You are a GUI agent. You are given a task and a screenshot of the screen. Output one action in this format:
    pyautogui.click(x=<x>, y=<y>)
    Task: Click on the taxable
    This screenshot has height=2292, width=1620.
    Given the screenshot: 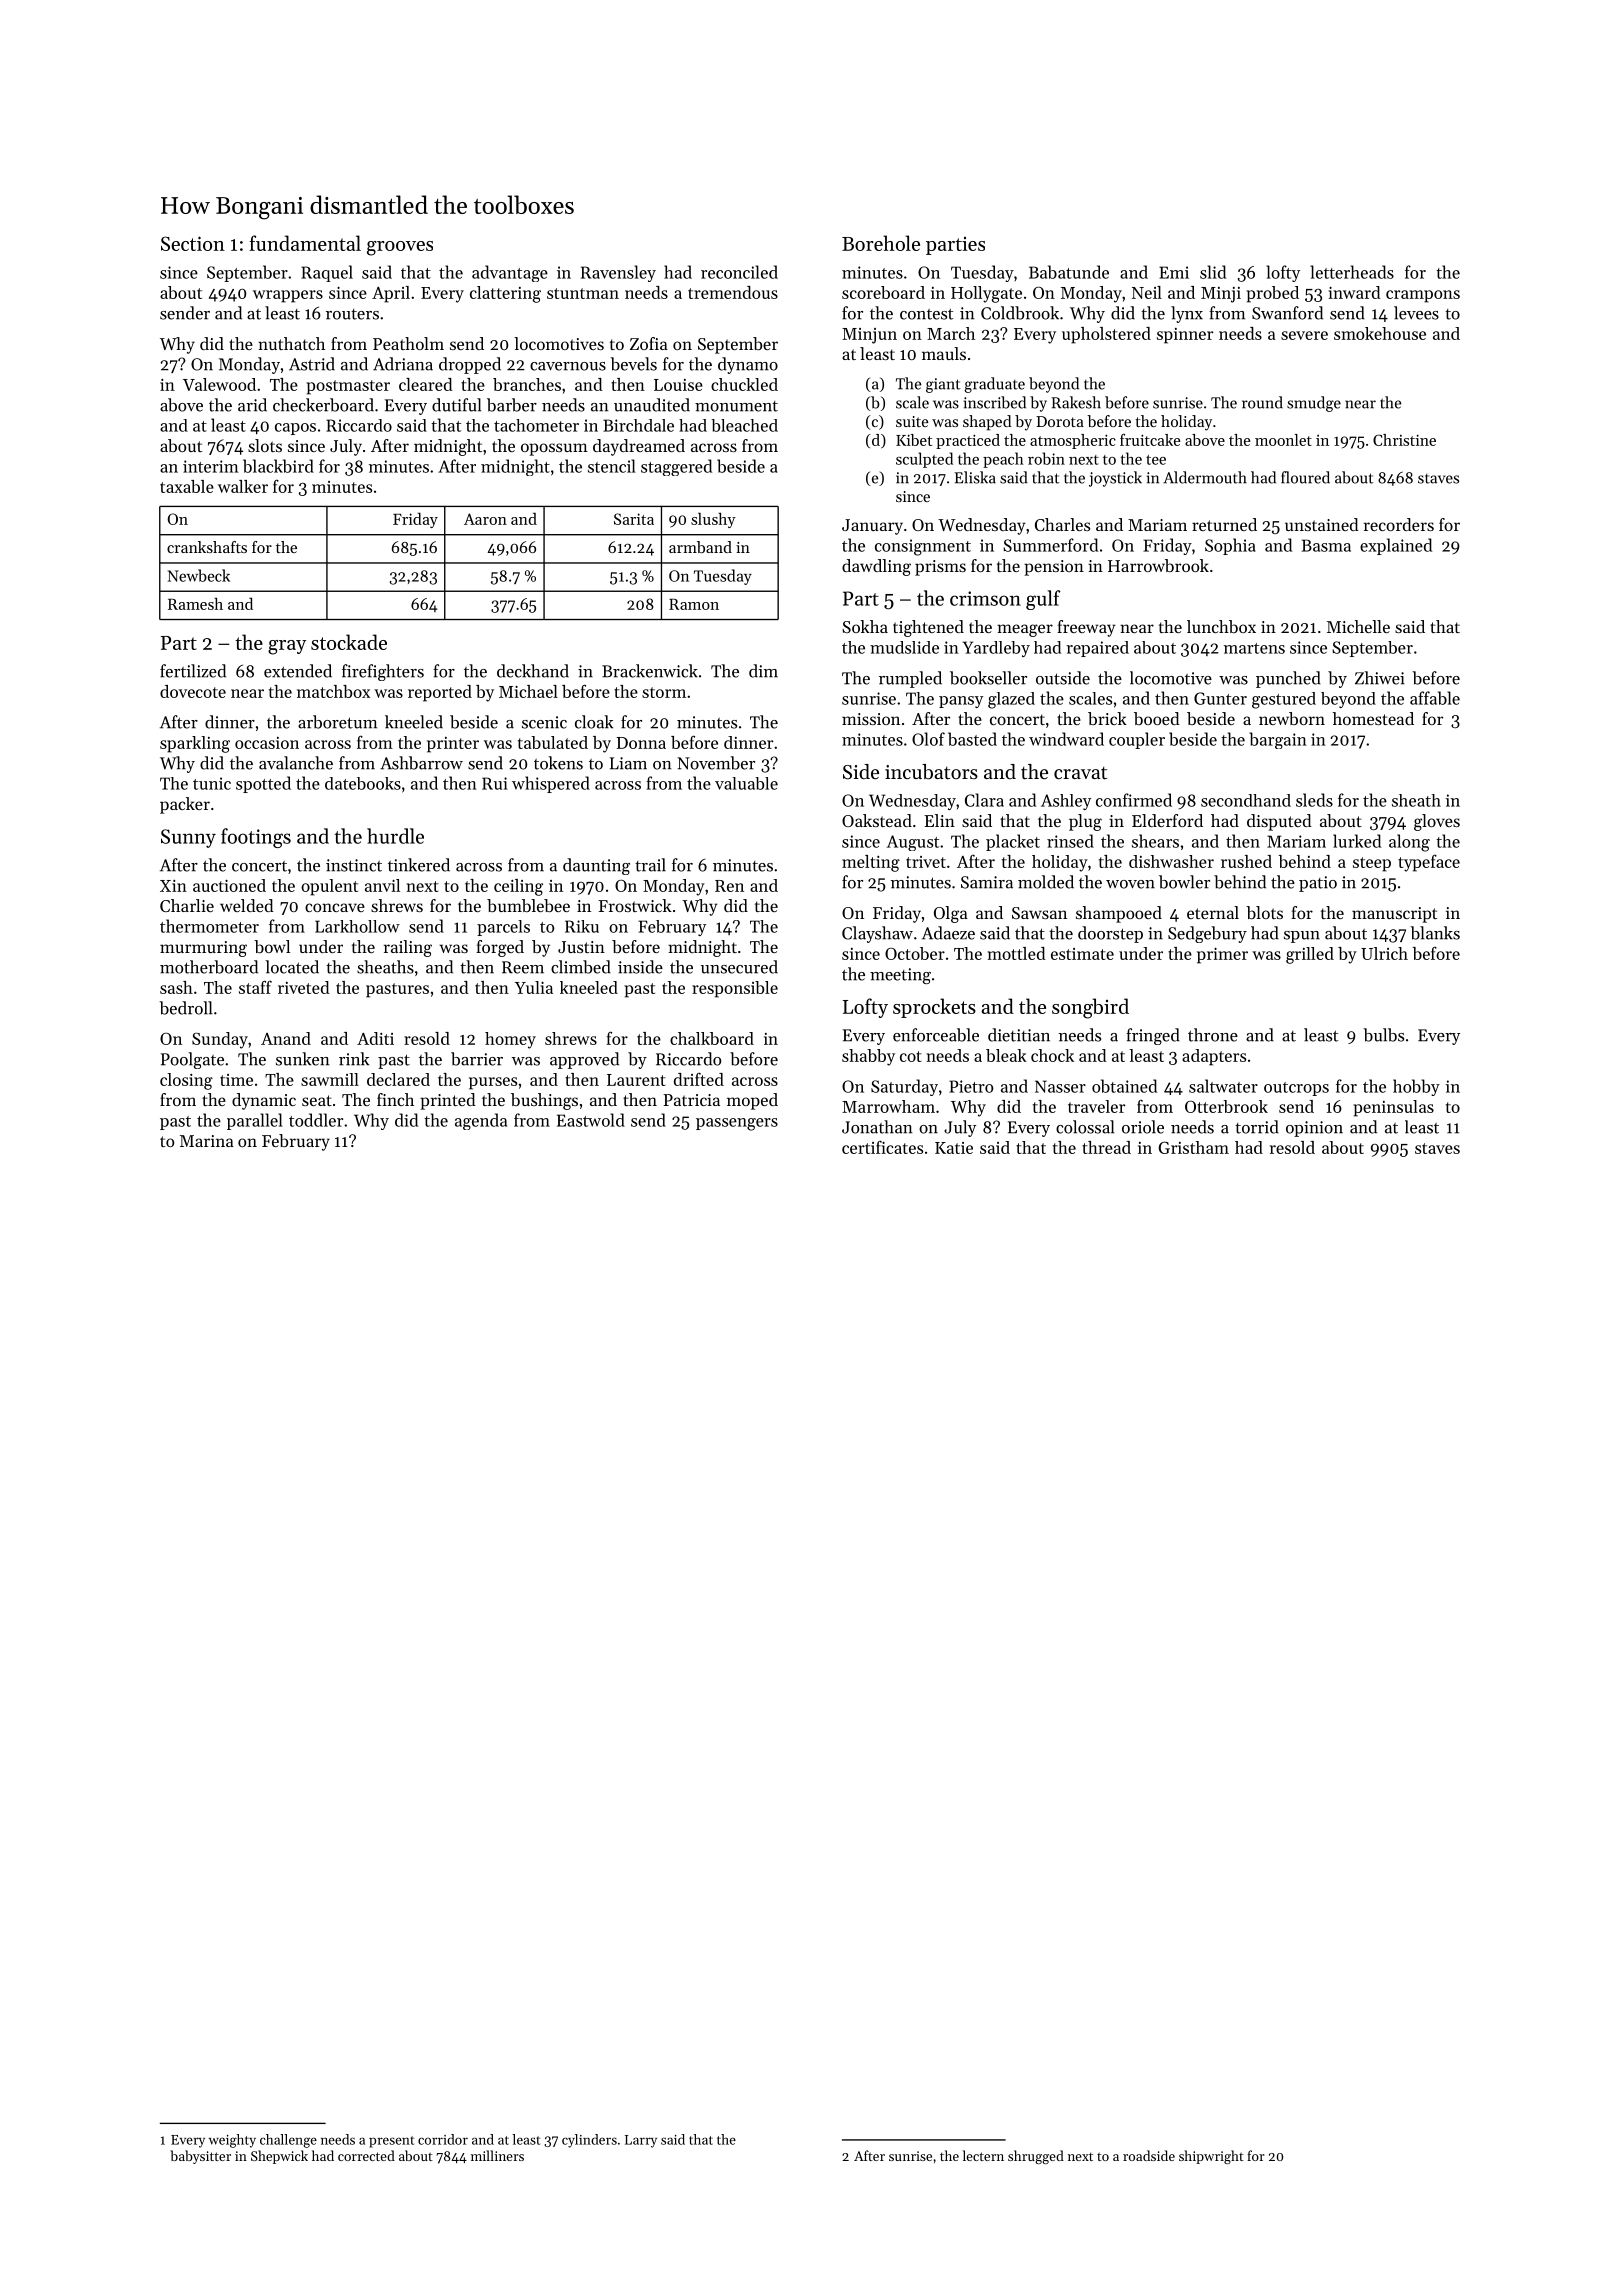 What is the action you would take?
    pyautogui.click(x=187, y=486)
